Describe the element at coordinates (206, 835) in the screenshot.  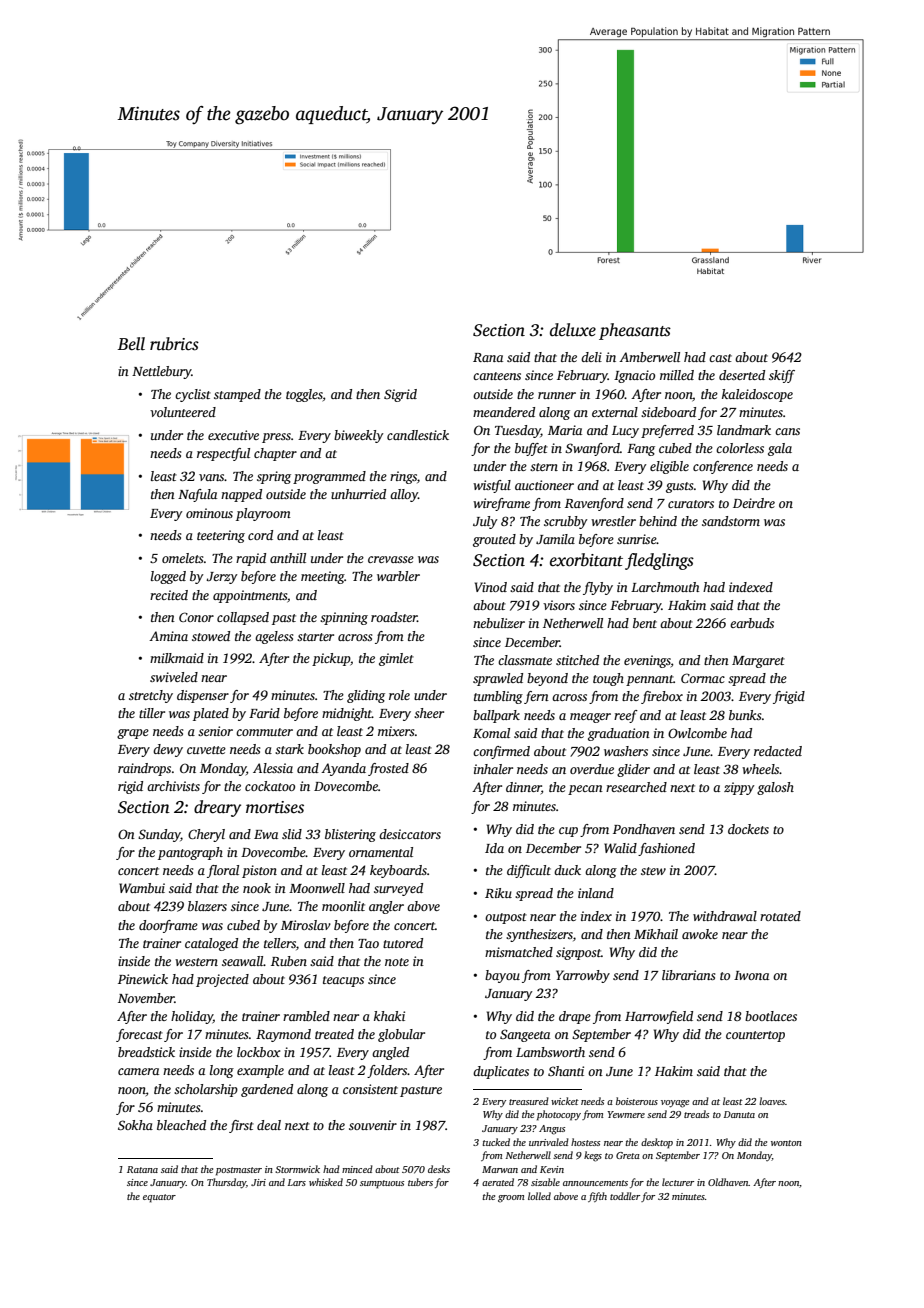
I see `Cheryl` at that location.
